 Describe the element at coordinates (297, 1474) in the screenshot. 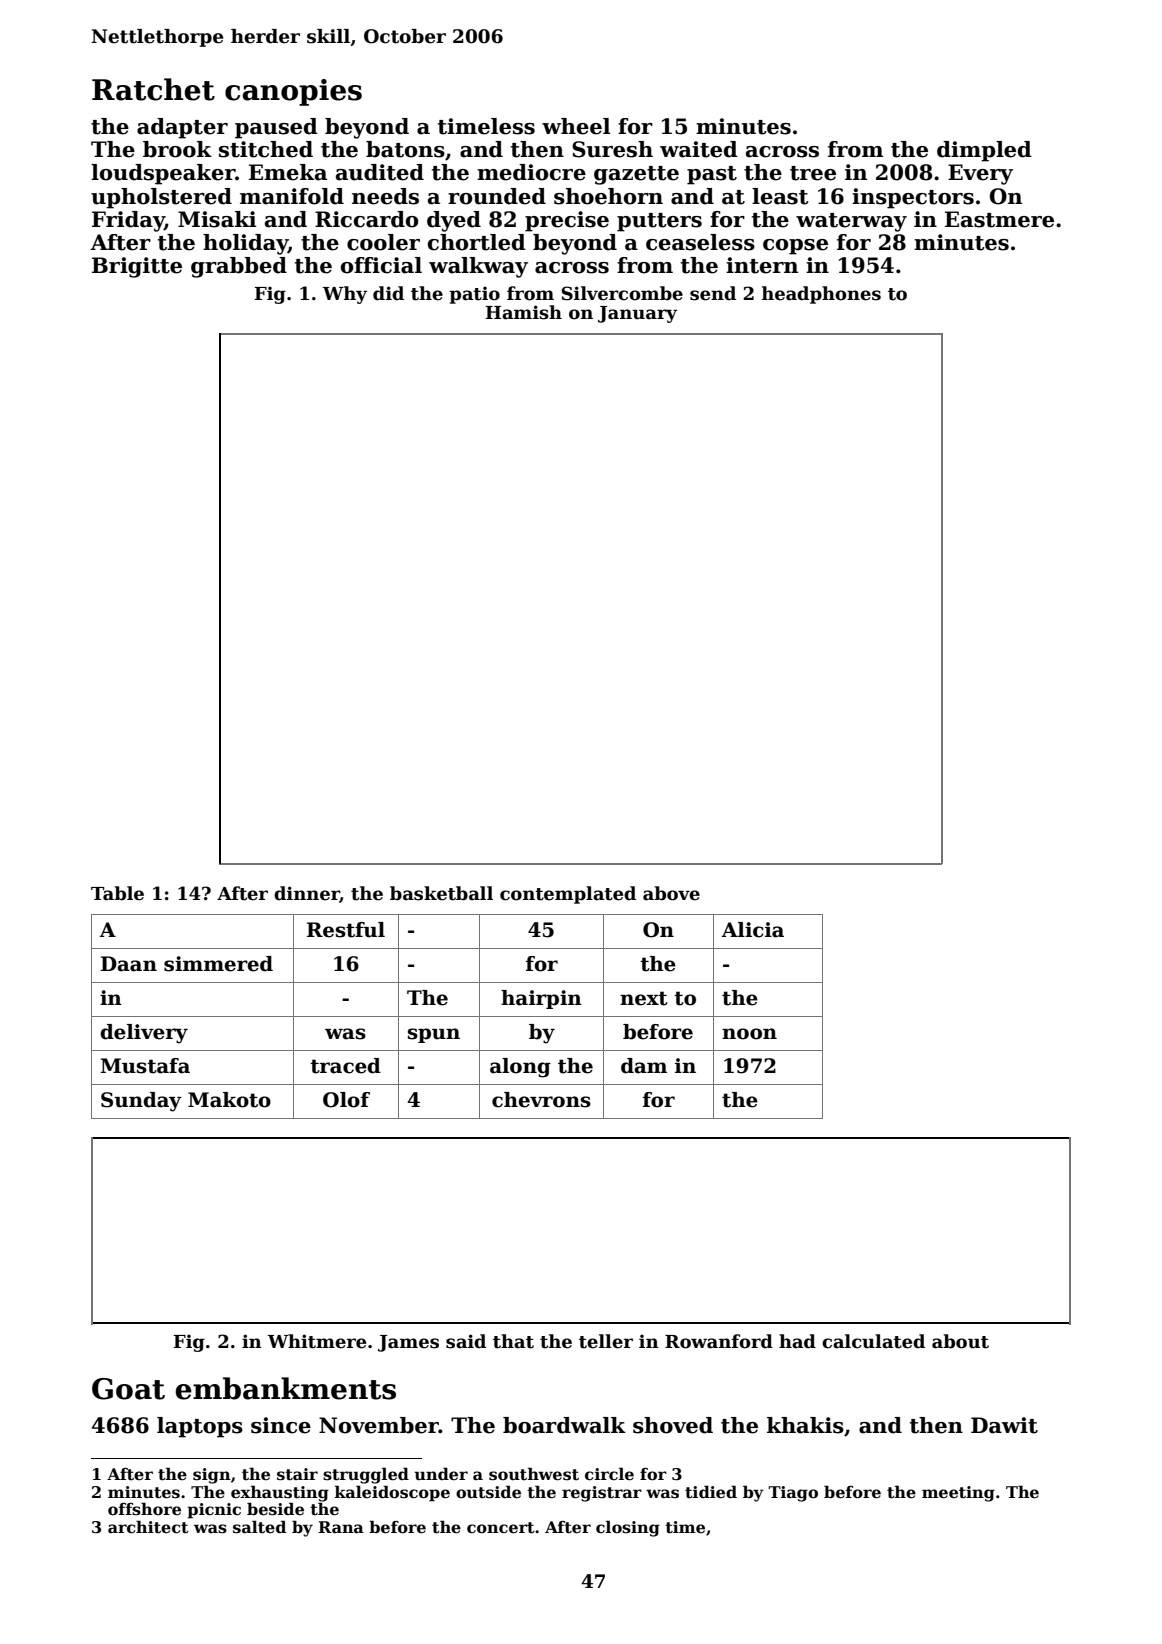

I see `stair` at that location.
